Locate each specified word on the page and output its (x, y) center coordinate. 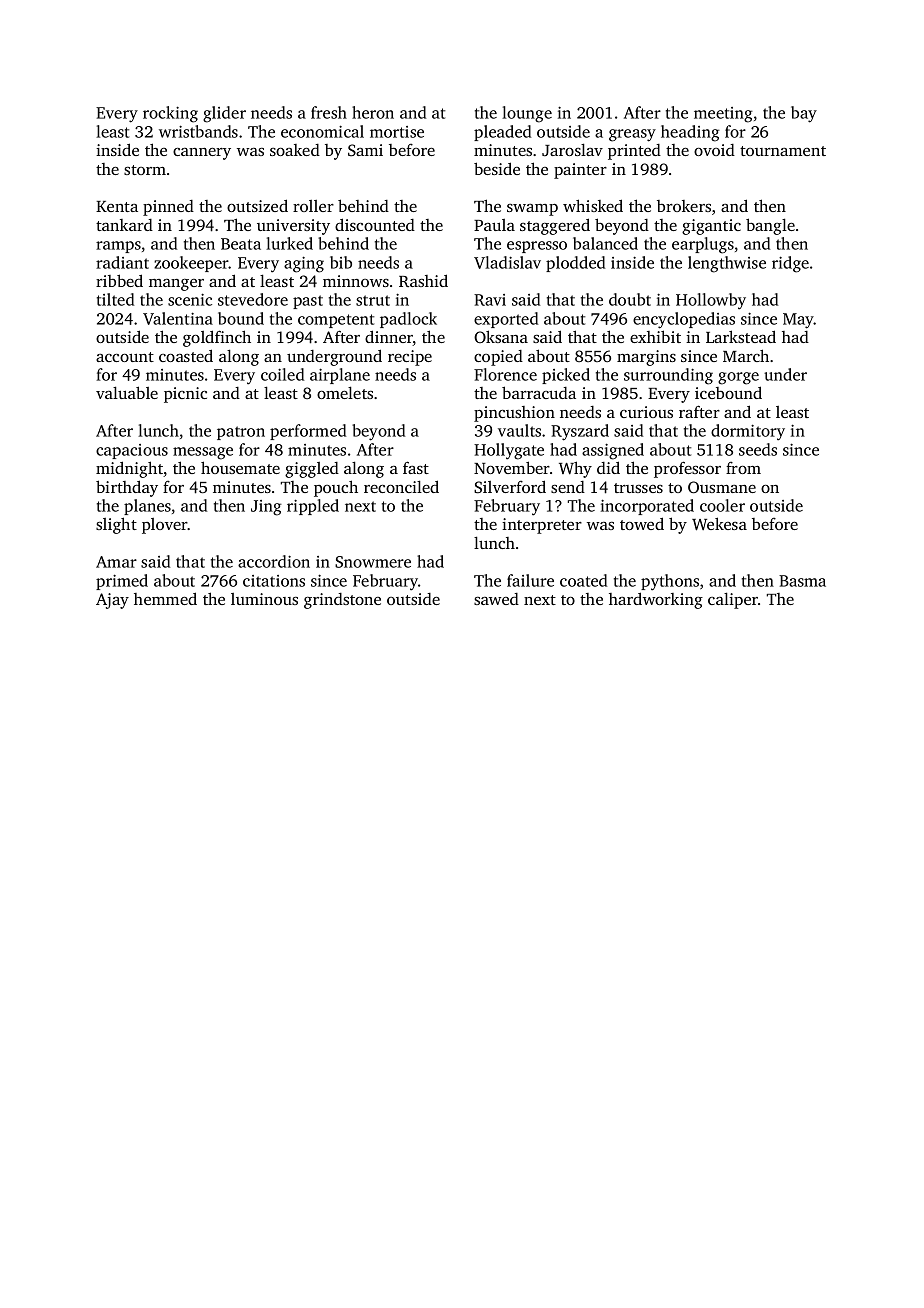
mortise (397, 132)
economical (322, 131)
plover (165, 526)
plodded (575, 264)
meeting (723, 115)
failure (530, 580)
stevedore (253, 299)
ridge (790, 264)
